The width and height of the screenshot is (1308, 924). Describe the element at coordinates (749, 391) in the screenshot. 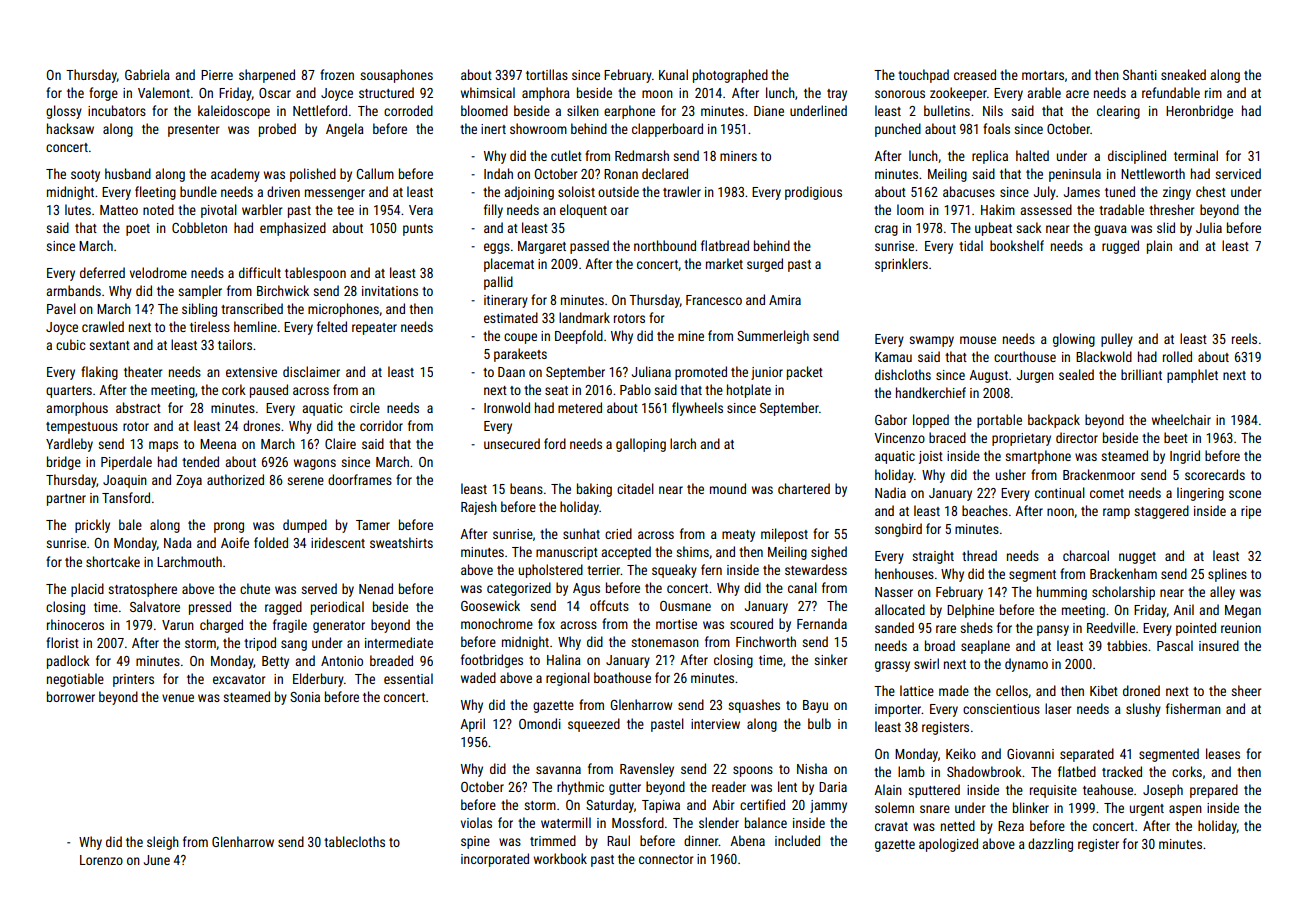

I see `hotplate` at that location.
